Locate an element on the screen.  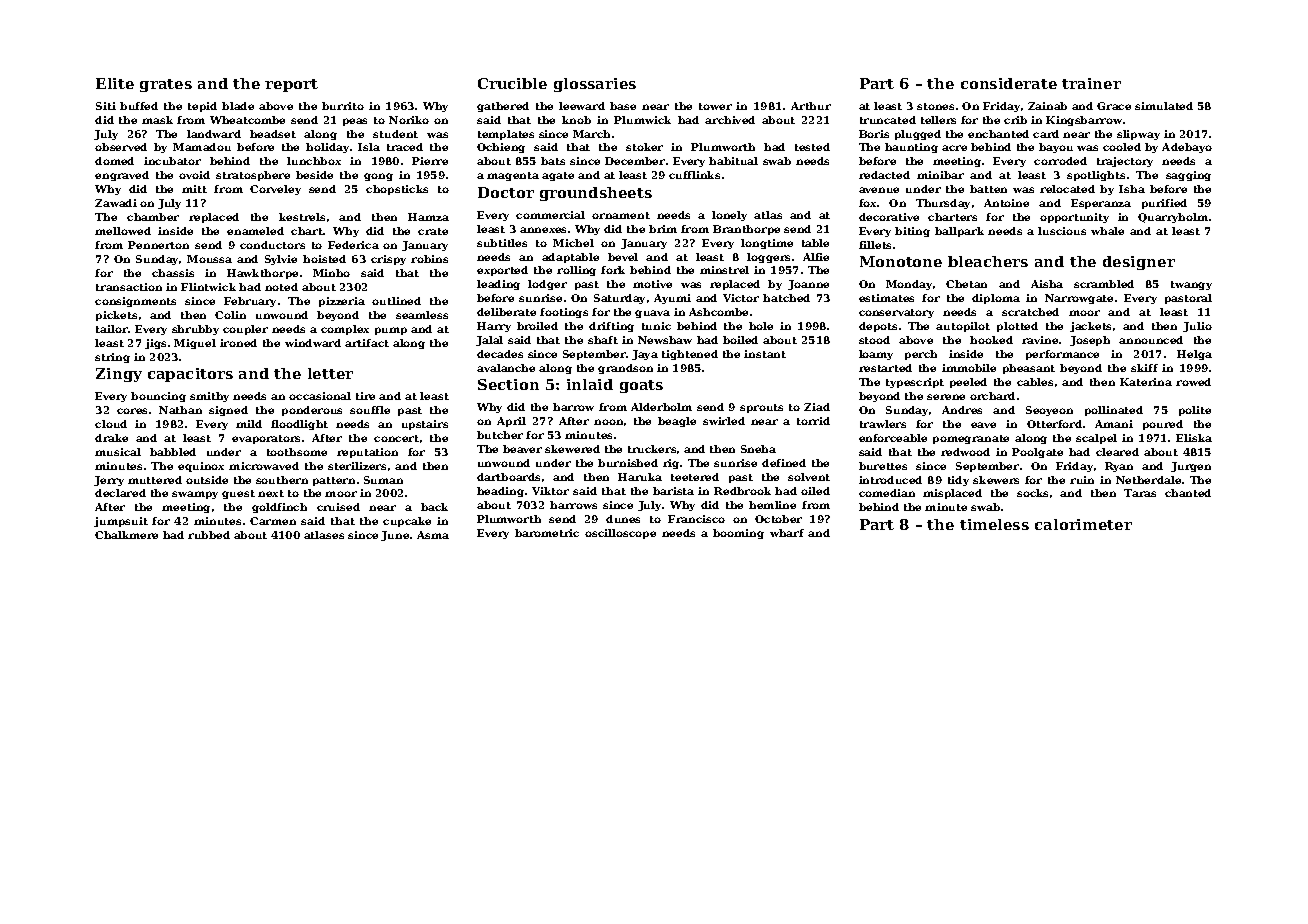
cleared is located at coordinates (1117, 452).
